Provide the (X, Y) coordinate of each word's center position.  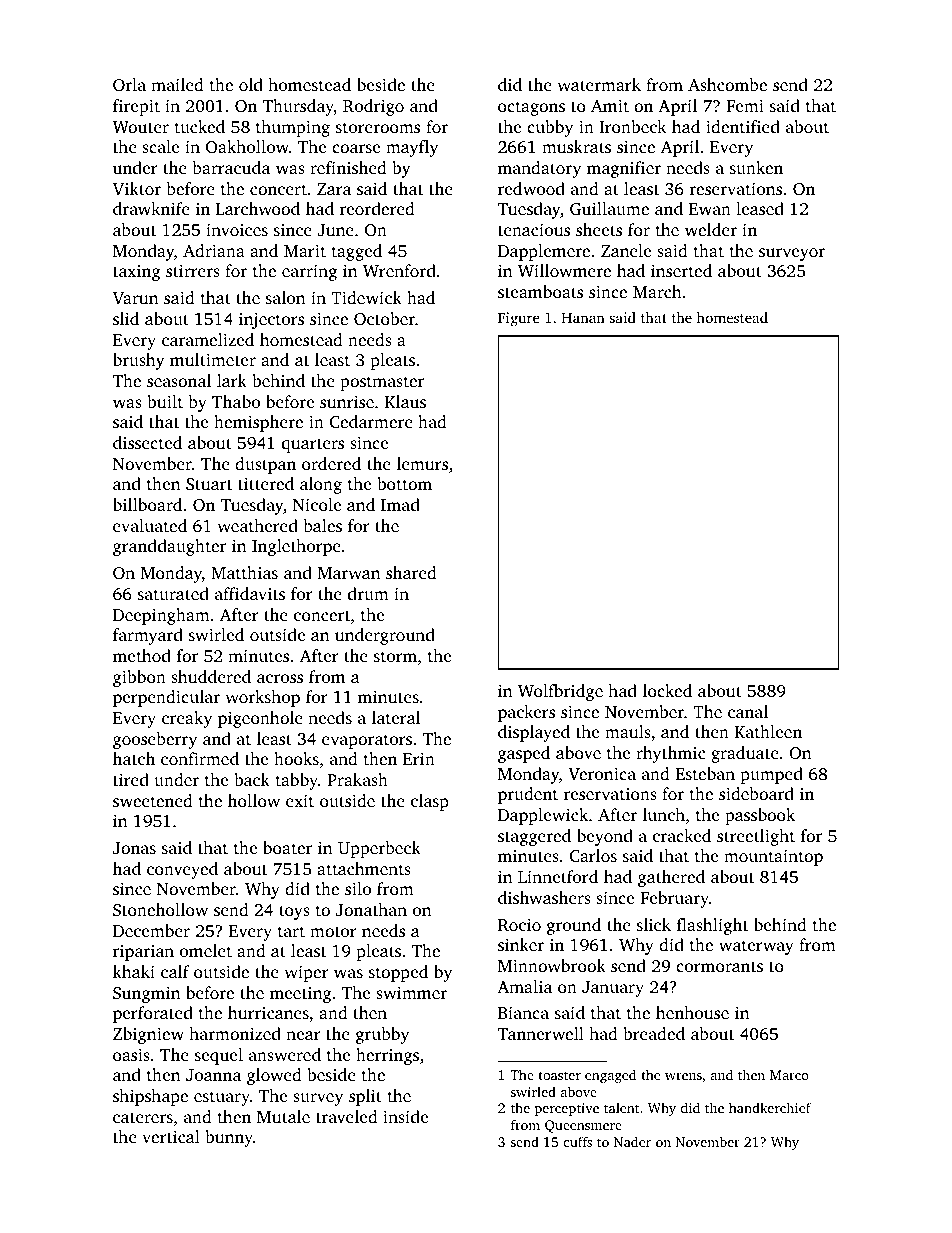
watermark (599, 84)
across (280, 678)
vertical (171, 1136)
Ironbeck (633, 126)
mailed (177, 84)
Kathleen (768, 731)
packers (526, 713)
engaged (610, 1076)
